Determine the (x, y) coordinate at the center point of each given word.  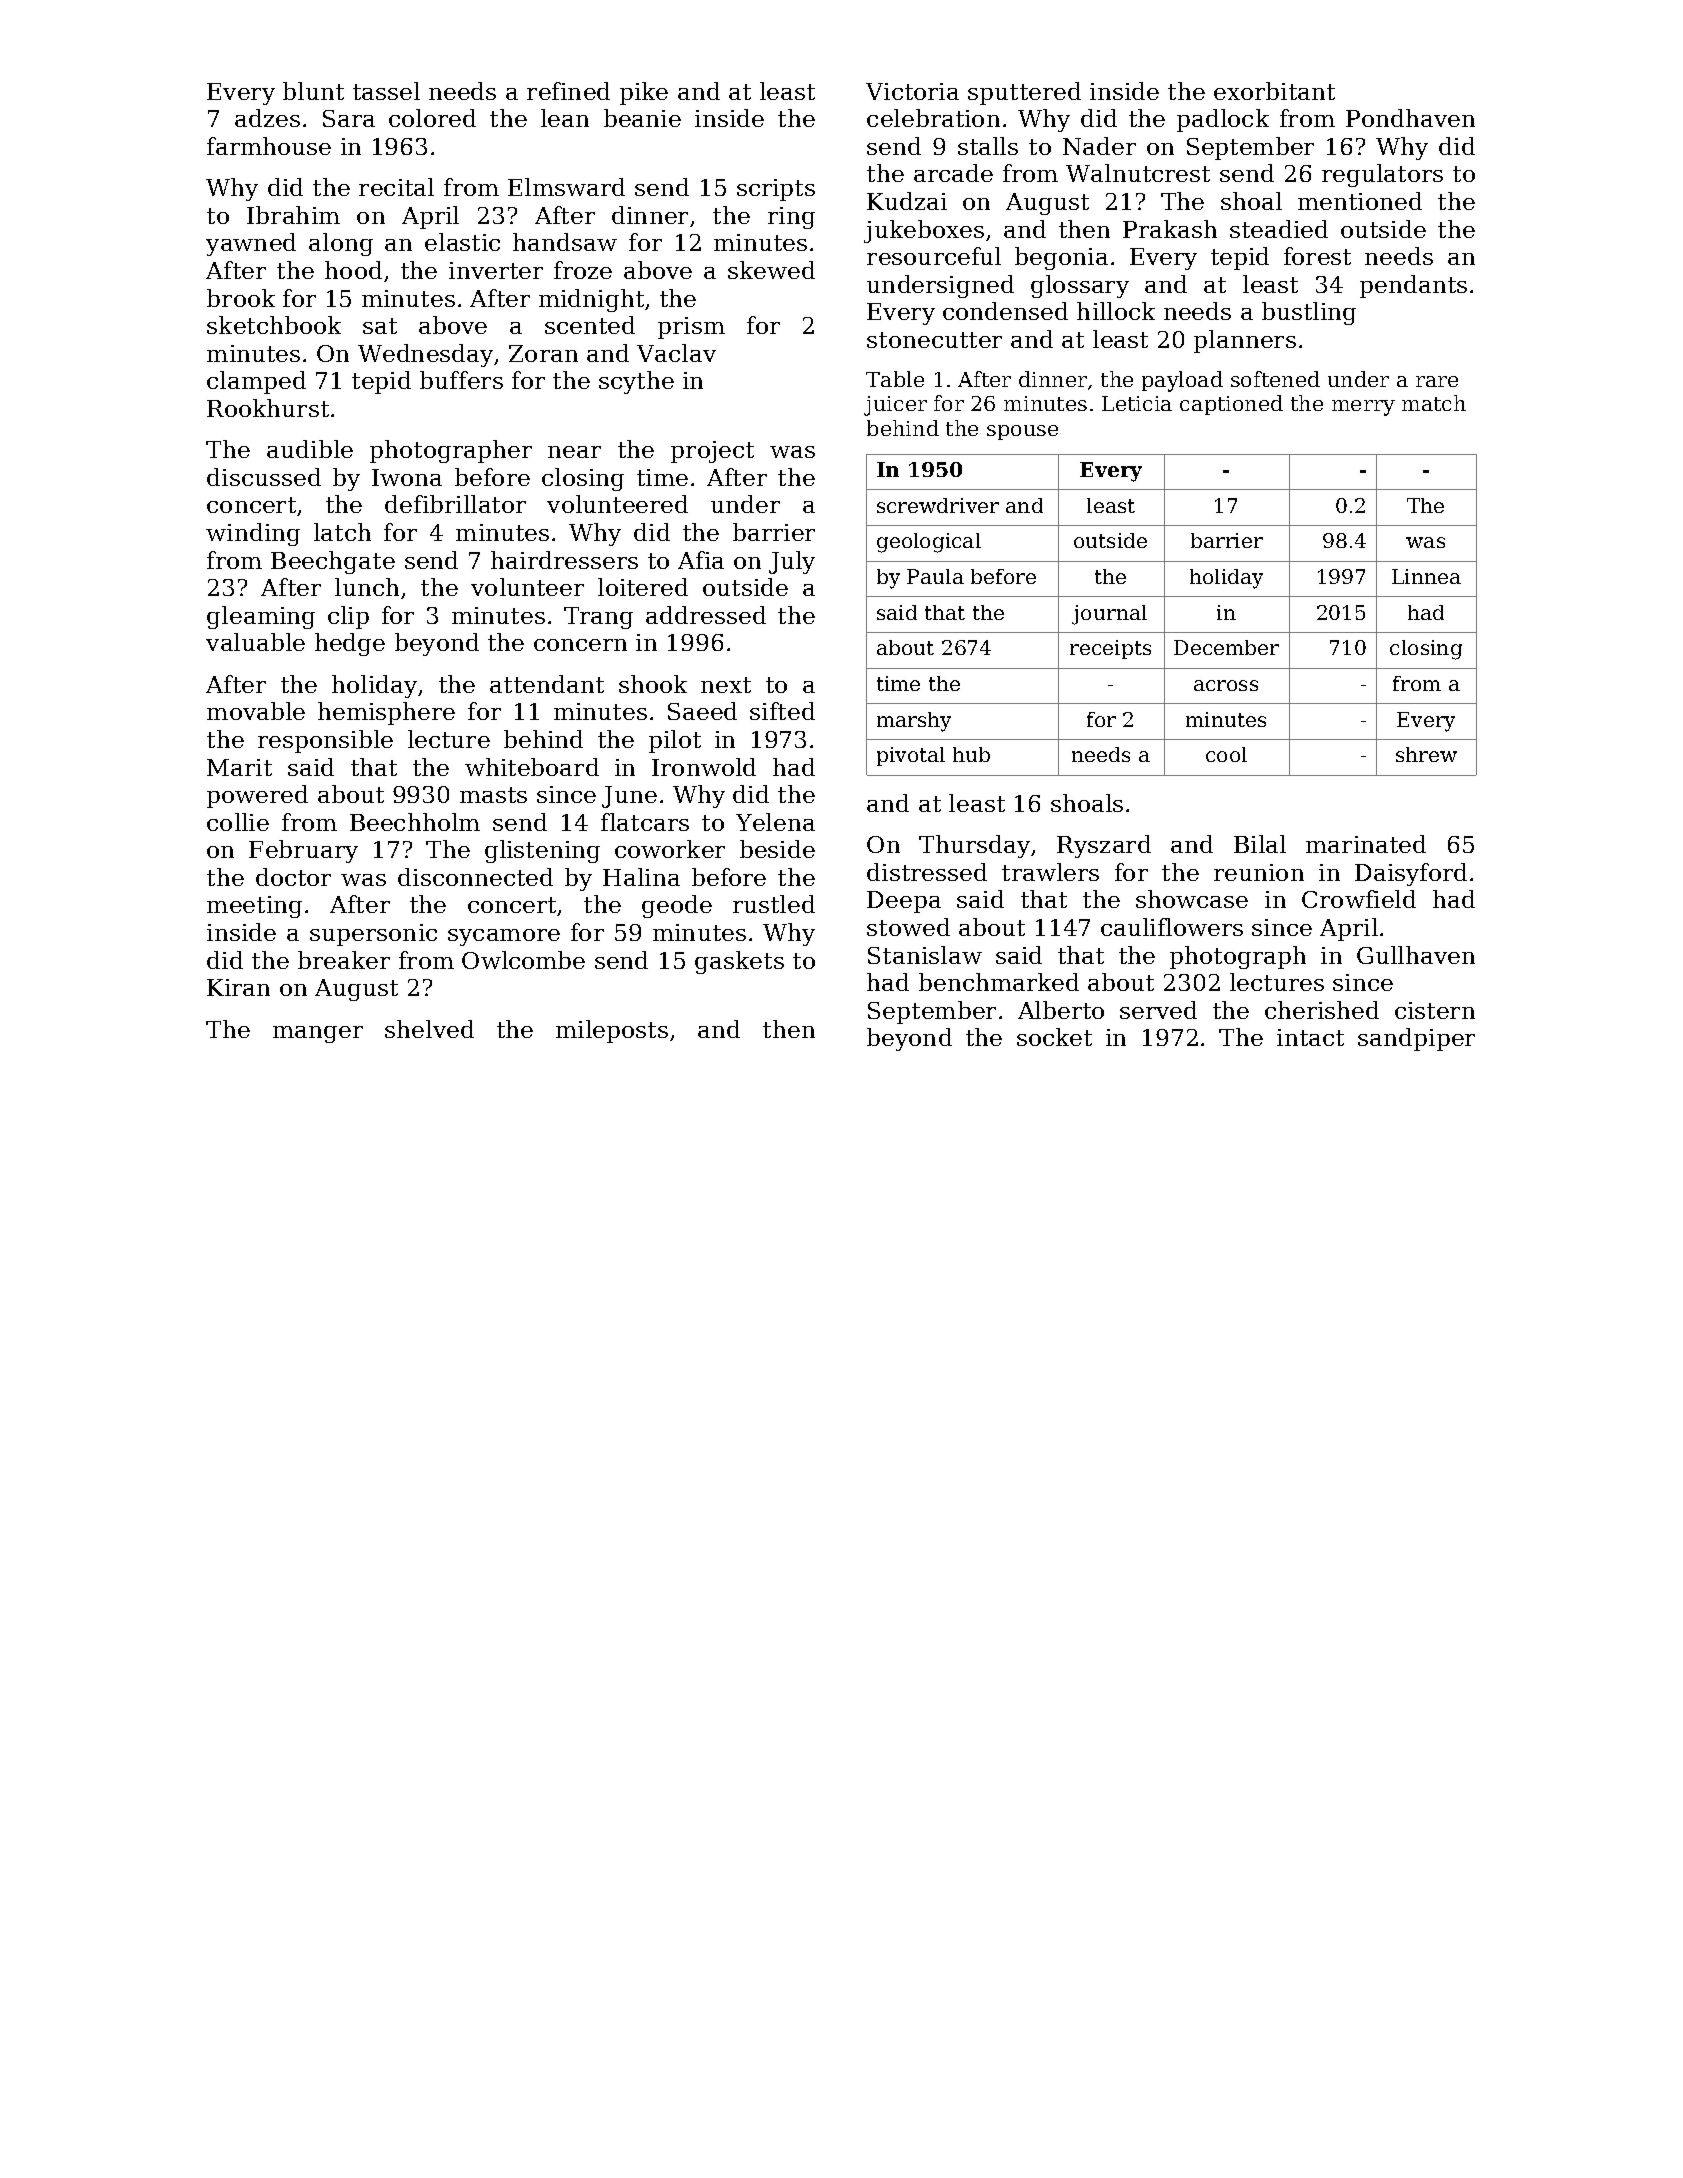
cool (1226, 754)
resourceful (934, 256)
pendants (1413, 286)
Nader (1099, 146)
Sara (349, 118)
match (1434, 403)
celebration (933, 118)
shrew (1426, 754)
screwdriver (938, 505)
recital (396, 187)
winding (253, 534)
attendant (547, 684)
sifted (782, 711)
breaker (344, 960)
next (726, 685)
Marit (239, 767)
